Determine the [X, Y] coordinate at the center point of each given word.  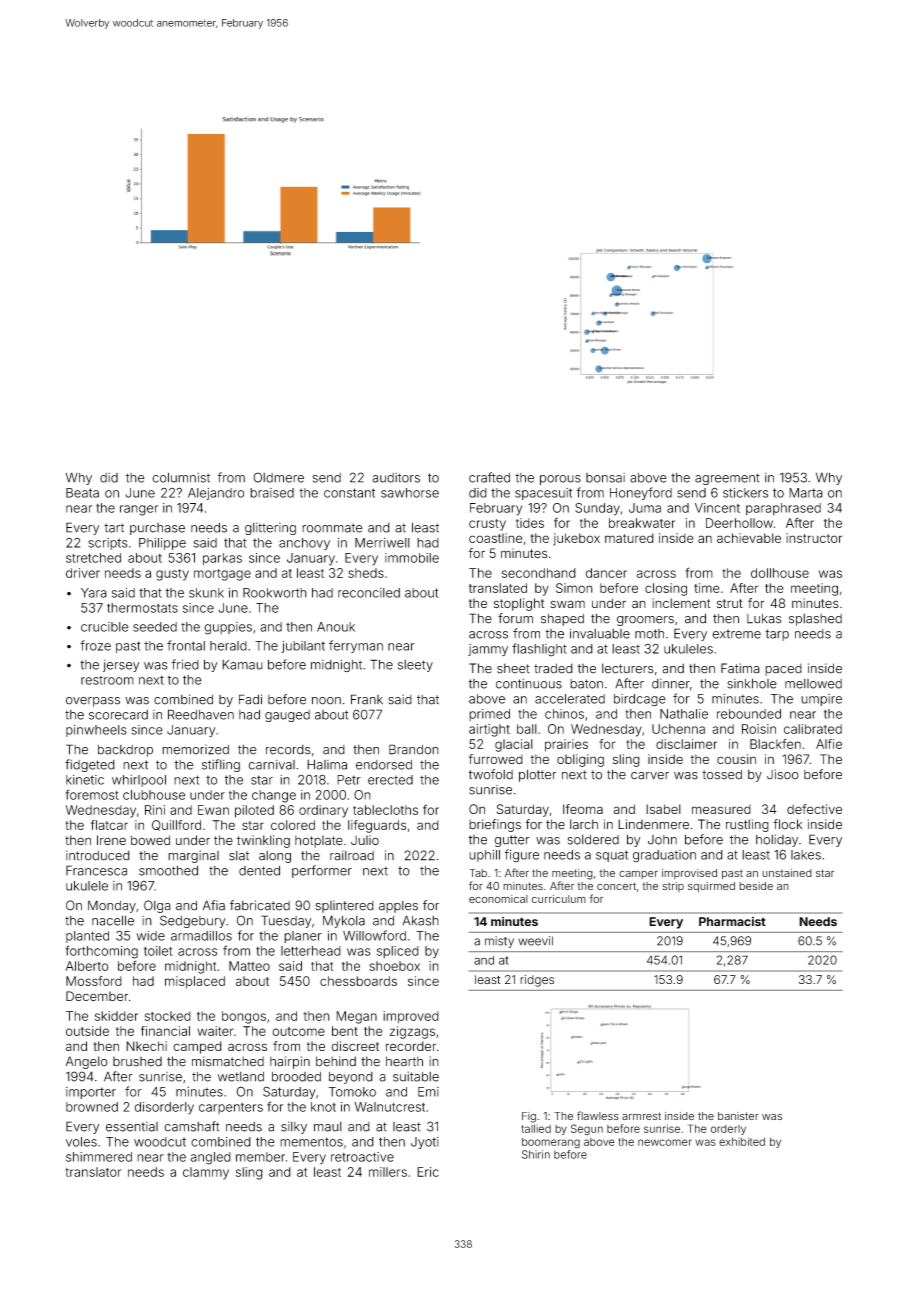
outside [87, 1031]
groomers [645, 621]
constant [349, 493]
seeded [155, 627]
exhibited [742, 1141]
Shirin [536, 1154]
